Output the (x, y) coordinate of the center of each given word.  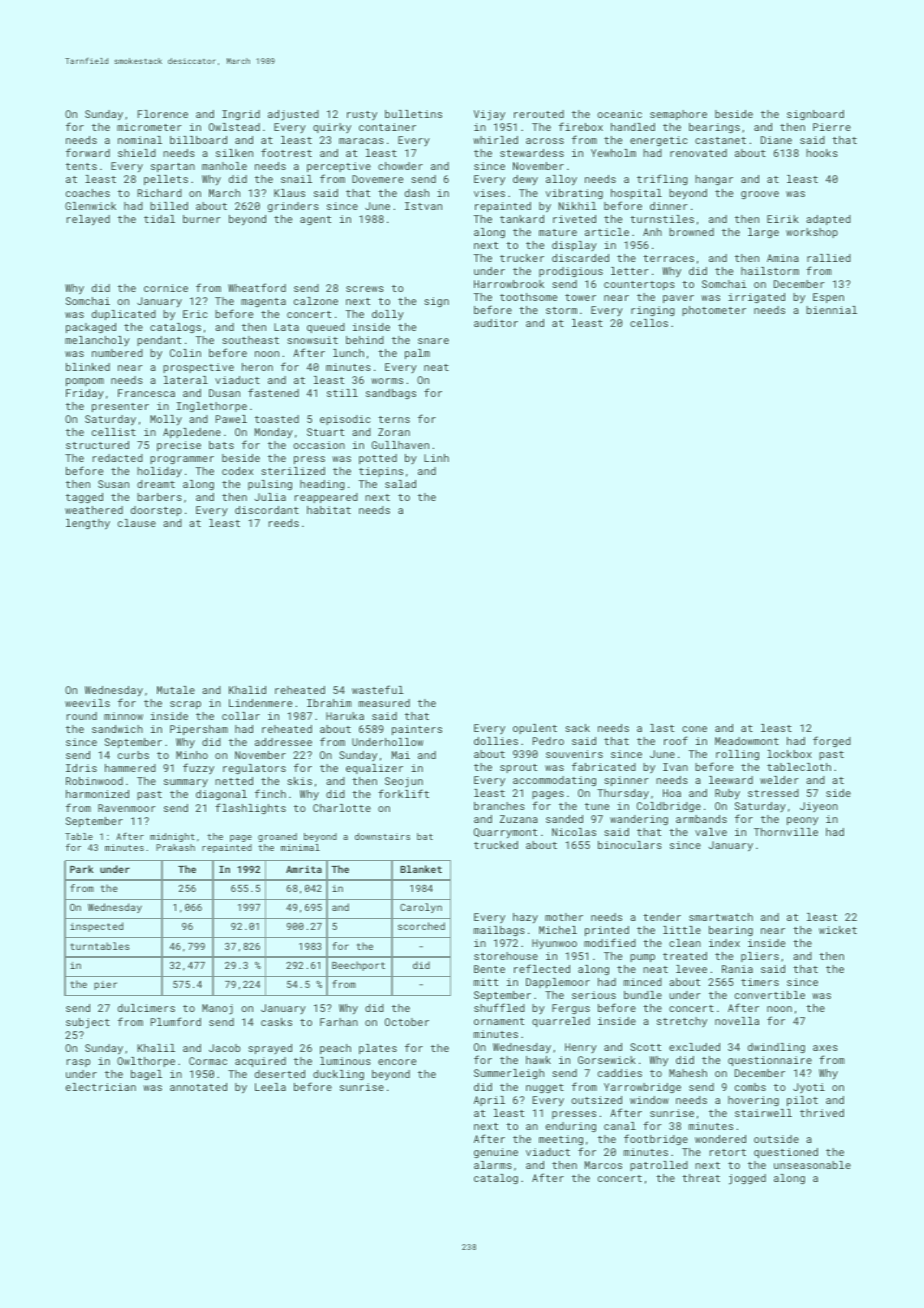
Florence (163, 114)
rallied (829, 258)
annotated (198, 1087)
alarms (493, 1165)
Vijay (489, 115)
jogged (747, 1179)
